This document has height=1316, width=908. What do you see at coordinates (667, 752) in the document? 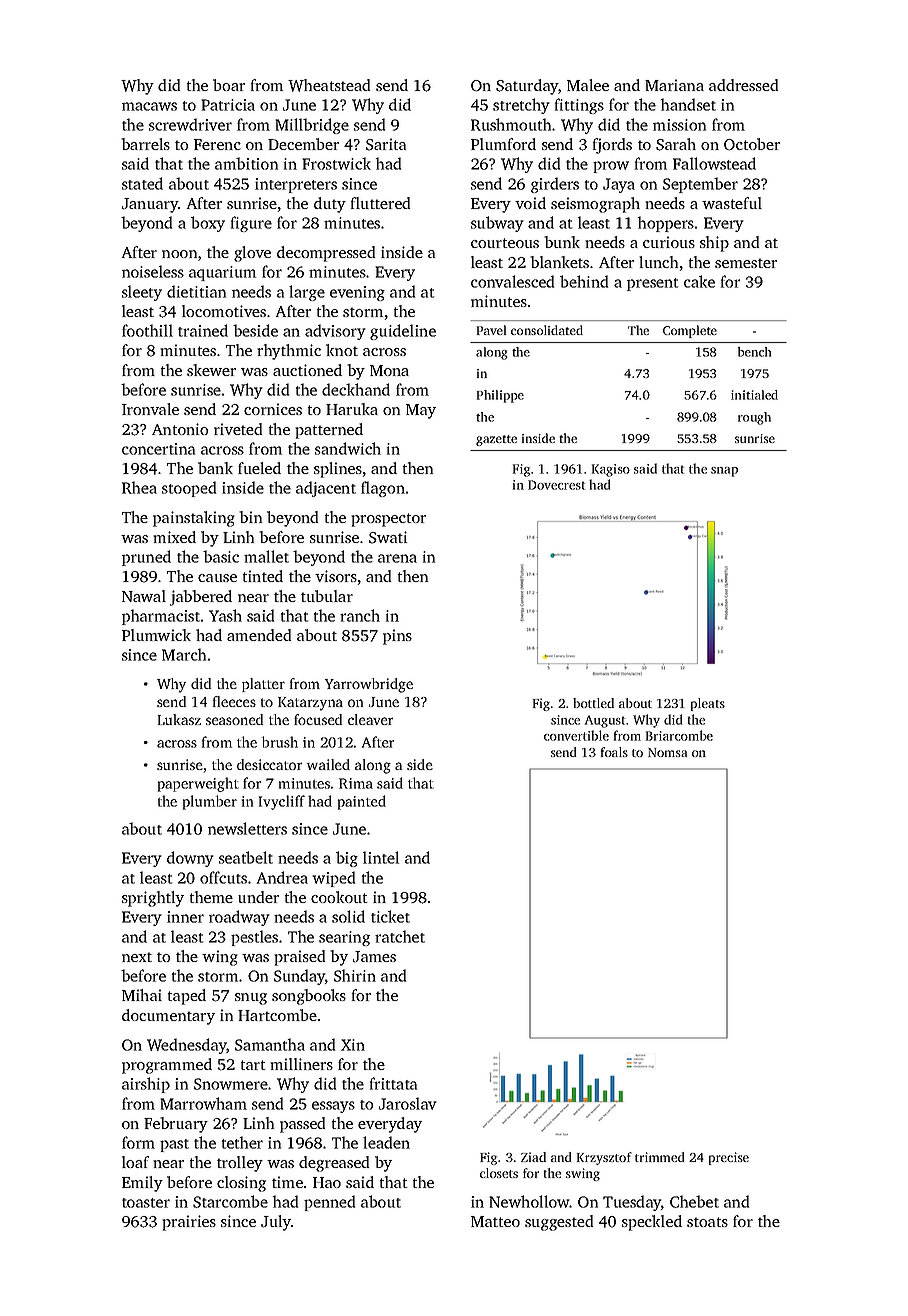
I see `Nomsa` at bounding box center [667, 752].
